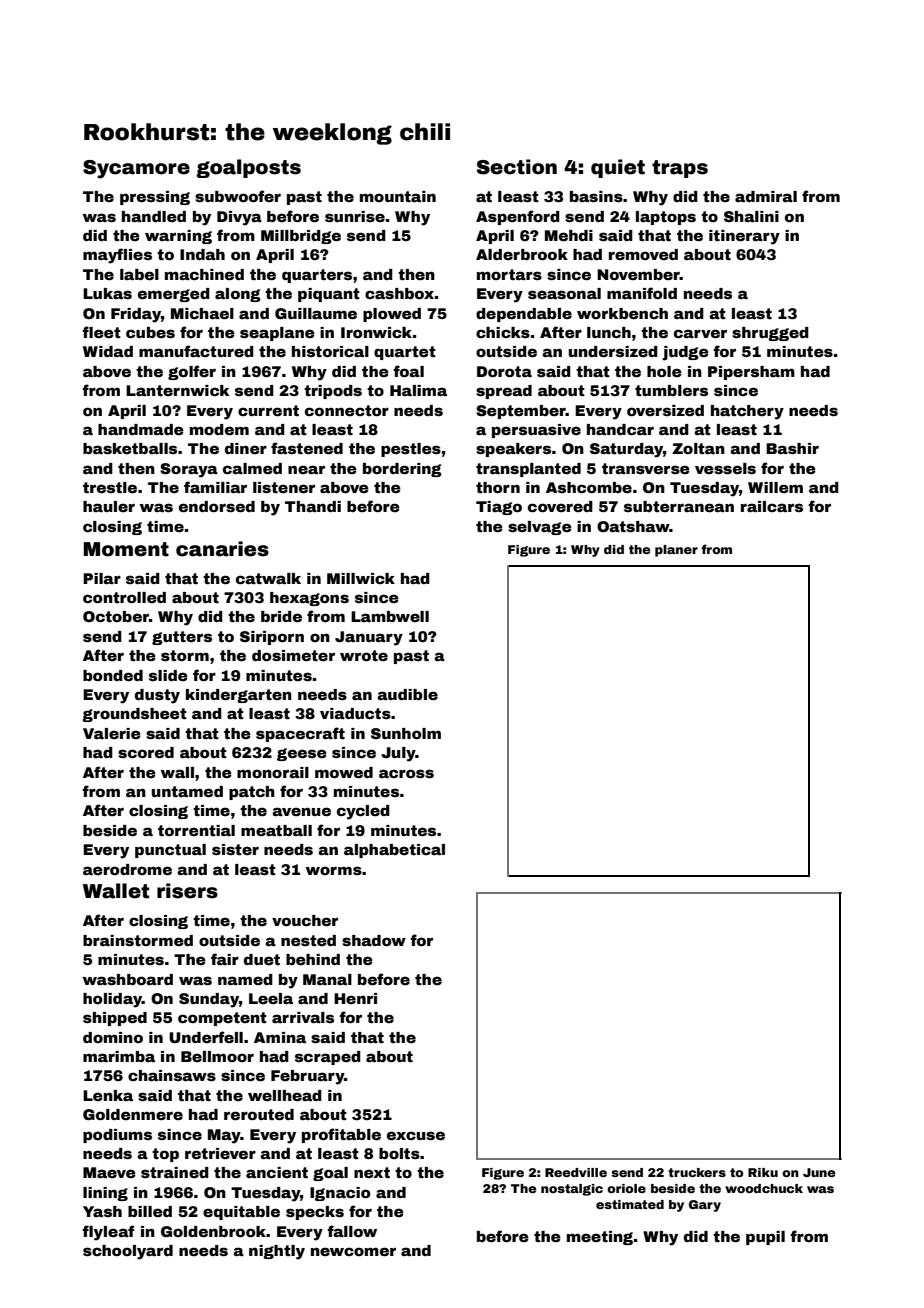 This page has width=924, height=1308. What do you see at coordinates (408, 371) in the page?
I see `foal` at bounding box center [408, 371].
